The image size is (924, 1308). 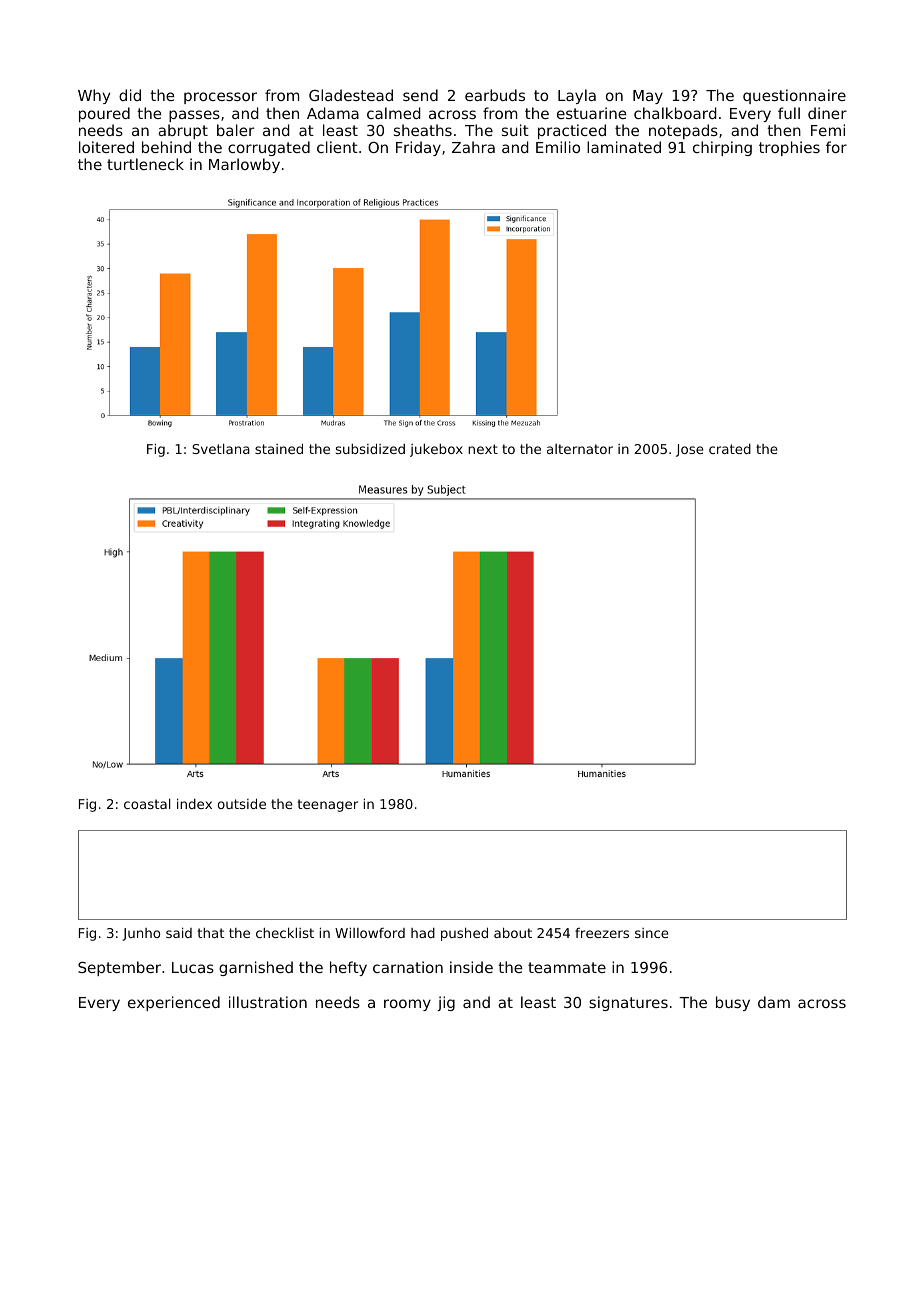 What do you see at coordinates (733, 1003) in the page?
I see `busy` at bounding box center [733, 1003].
